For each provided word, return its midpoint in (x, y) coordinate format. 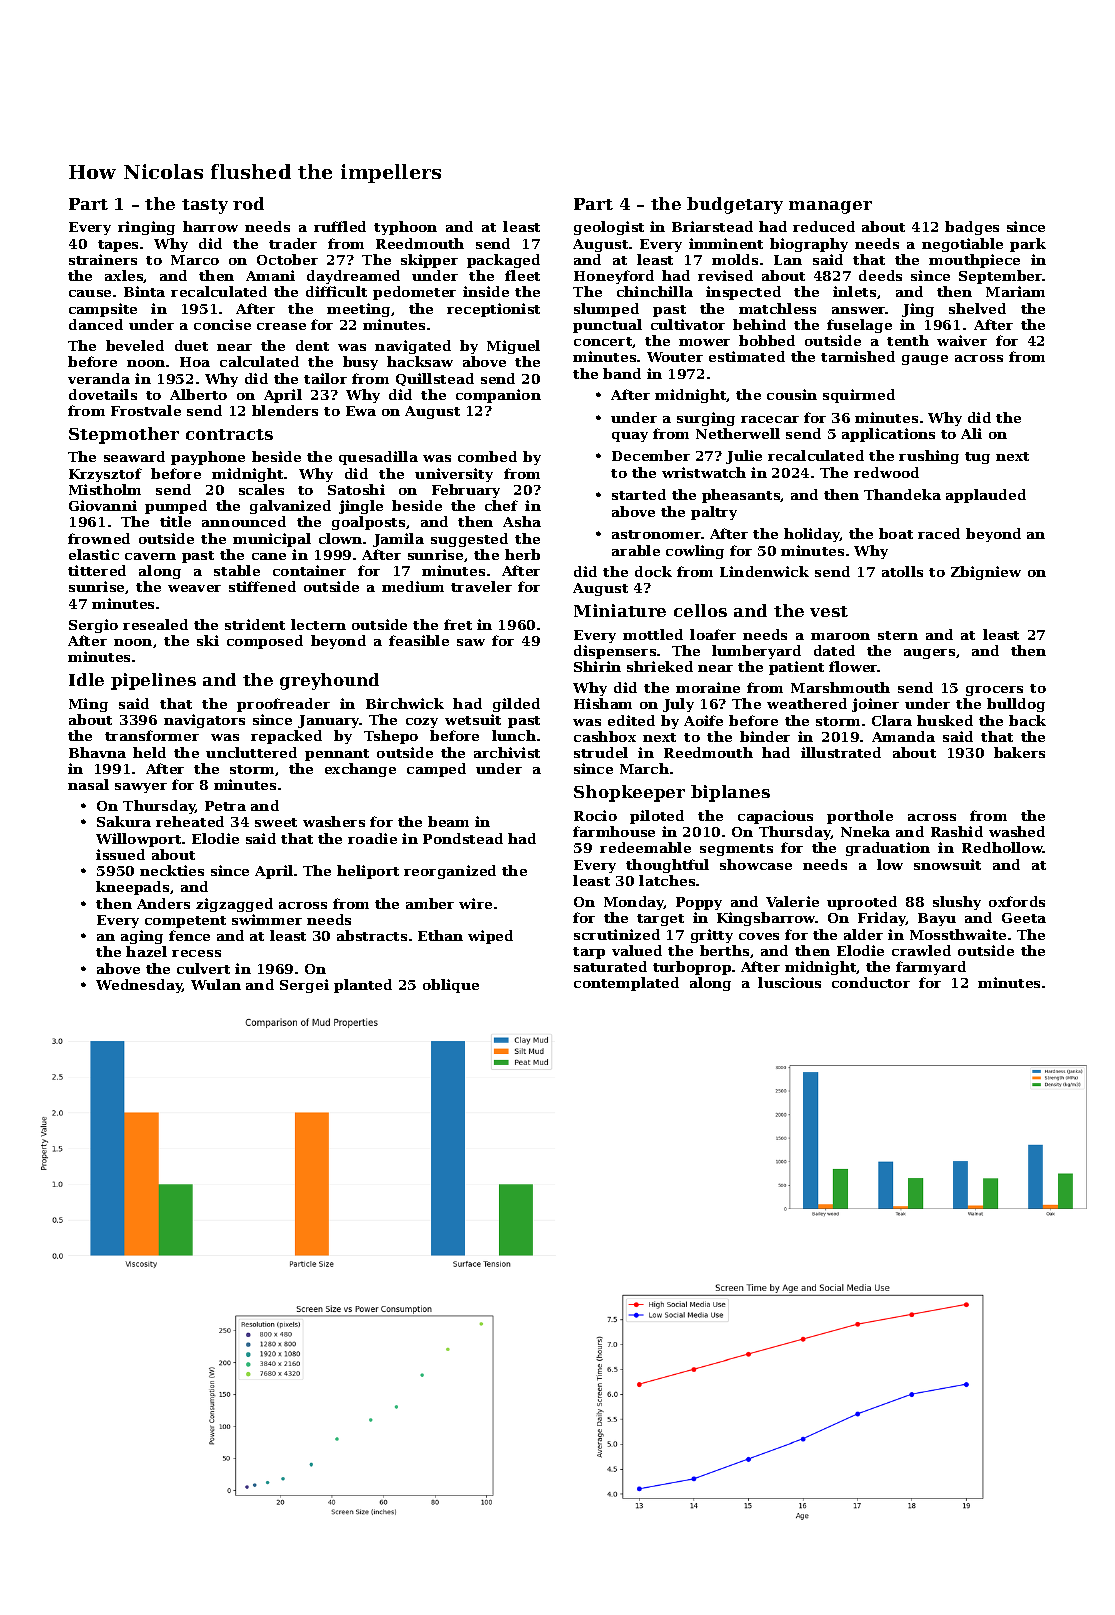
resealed (155, 624)
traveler (481, 586)
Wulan (216, 984)
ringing (146, 228)
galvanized (290, 507)
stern (898, 635)
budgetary (735, 205)
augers (929, 654)
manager (830, 207)
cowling (695, 552)
